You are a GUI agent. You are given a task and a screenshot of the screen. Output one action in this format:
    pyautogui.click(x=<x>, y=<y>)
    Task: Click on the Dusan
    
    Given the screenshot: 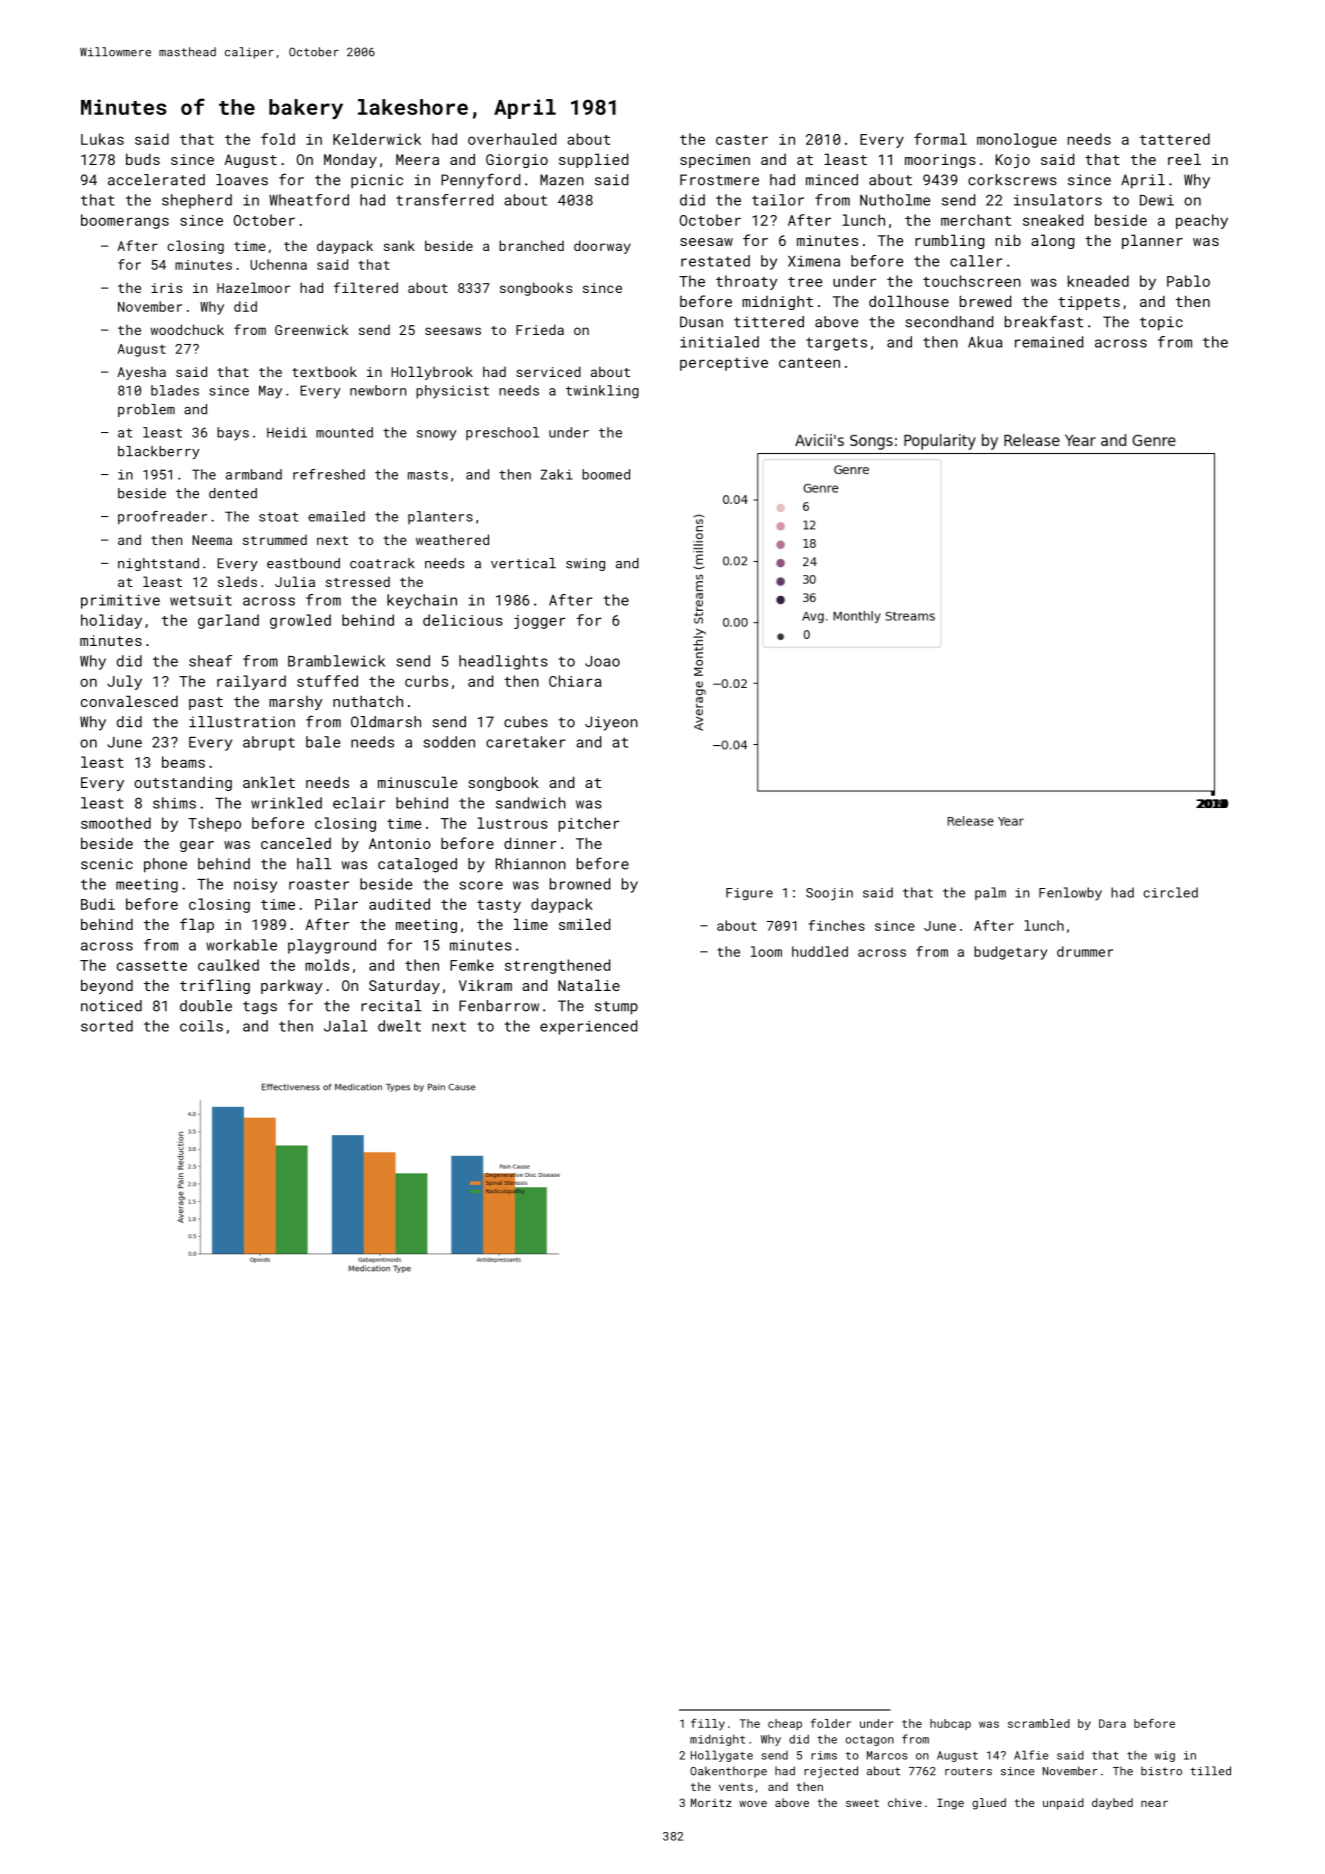 What is the action you would take?
    pyautogui.click(x=701, y=322)
